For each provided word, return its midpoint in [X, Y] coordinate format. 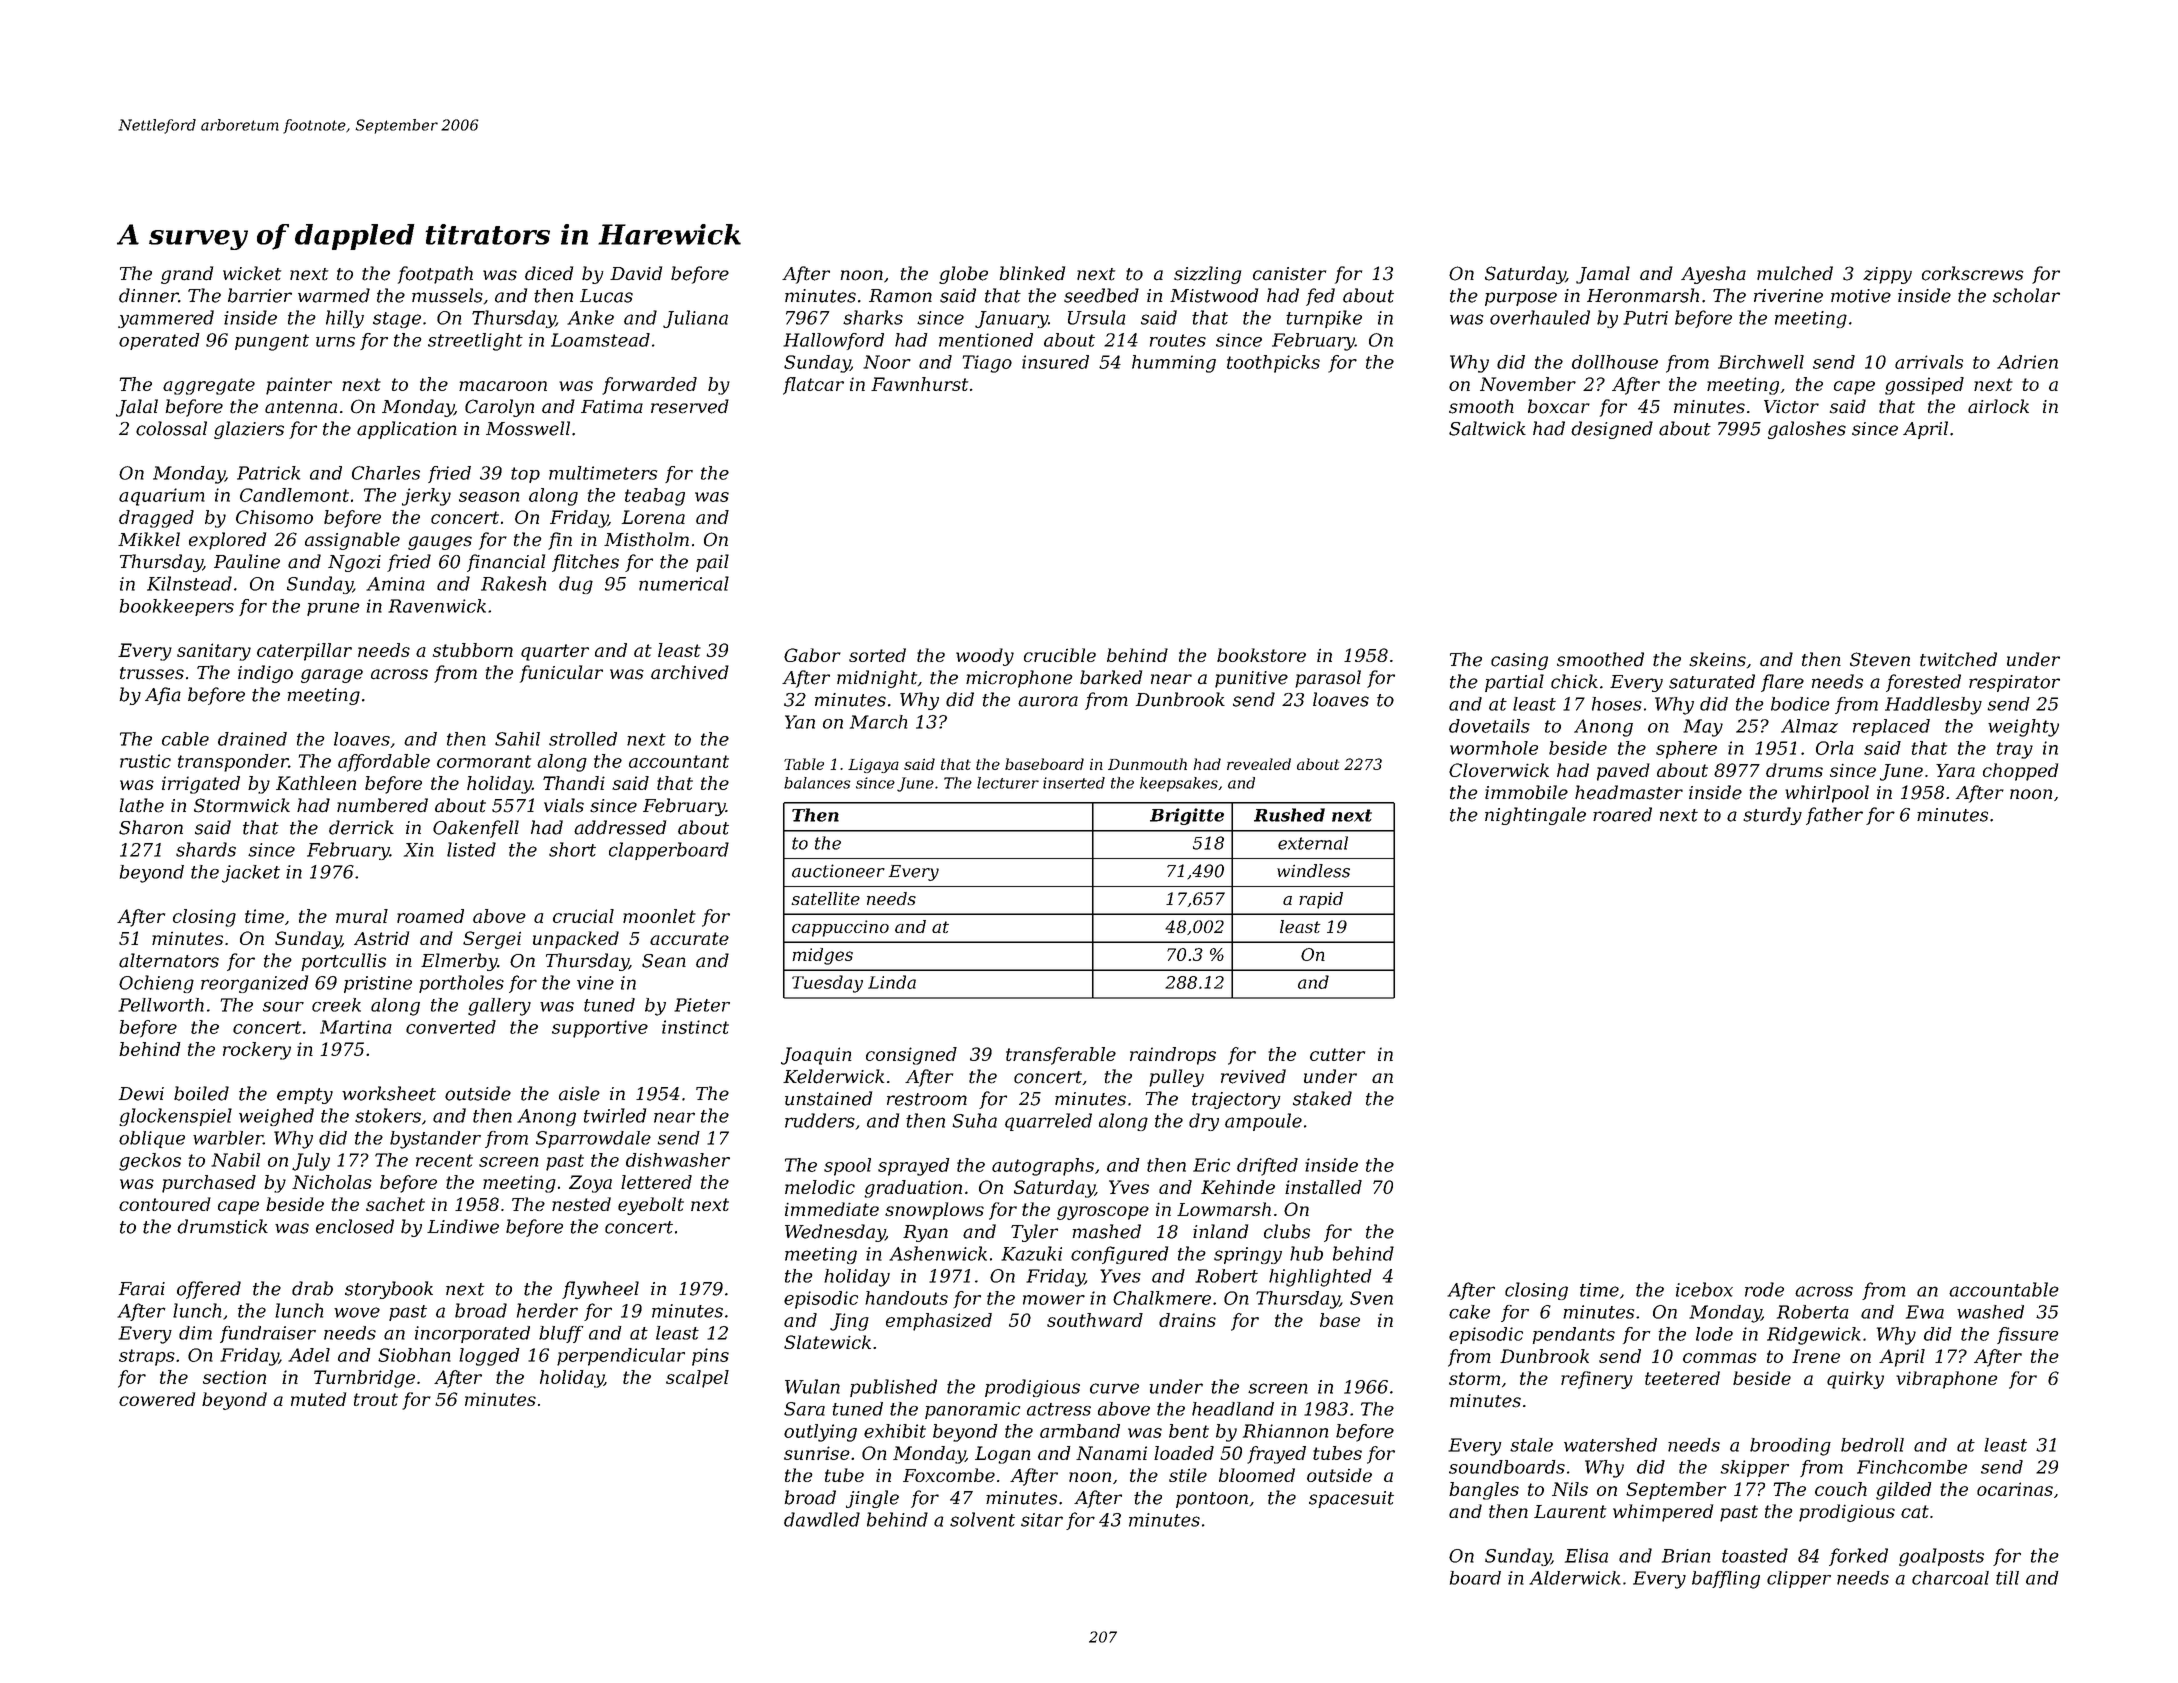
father [1834, 816]
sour [283, 1007]
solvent [982, 1519]
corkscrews [1972, 273]
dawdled [822, 1519]
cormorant [484, 761]
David [636, 273]
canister [1289, 274]
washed [1990, 1312]
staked [1322, 1098]
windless [1313, 871]
